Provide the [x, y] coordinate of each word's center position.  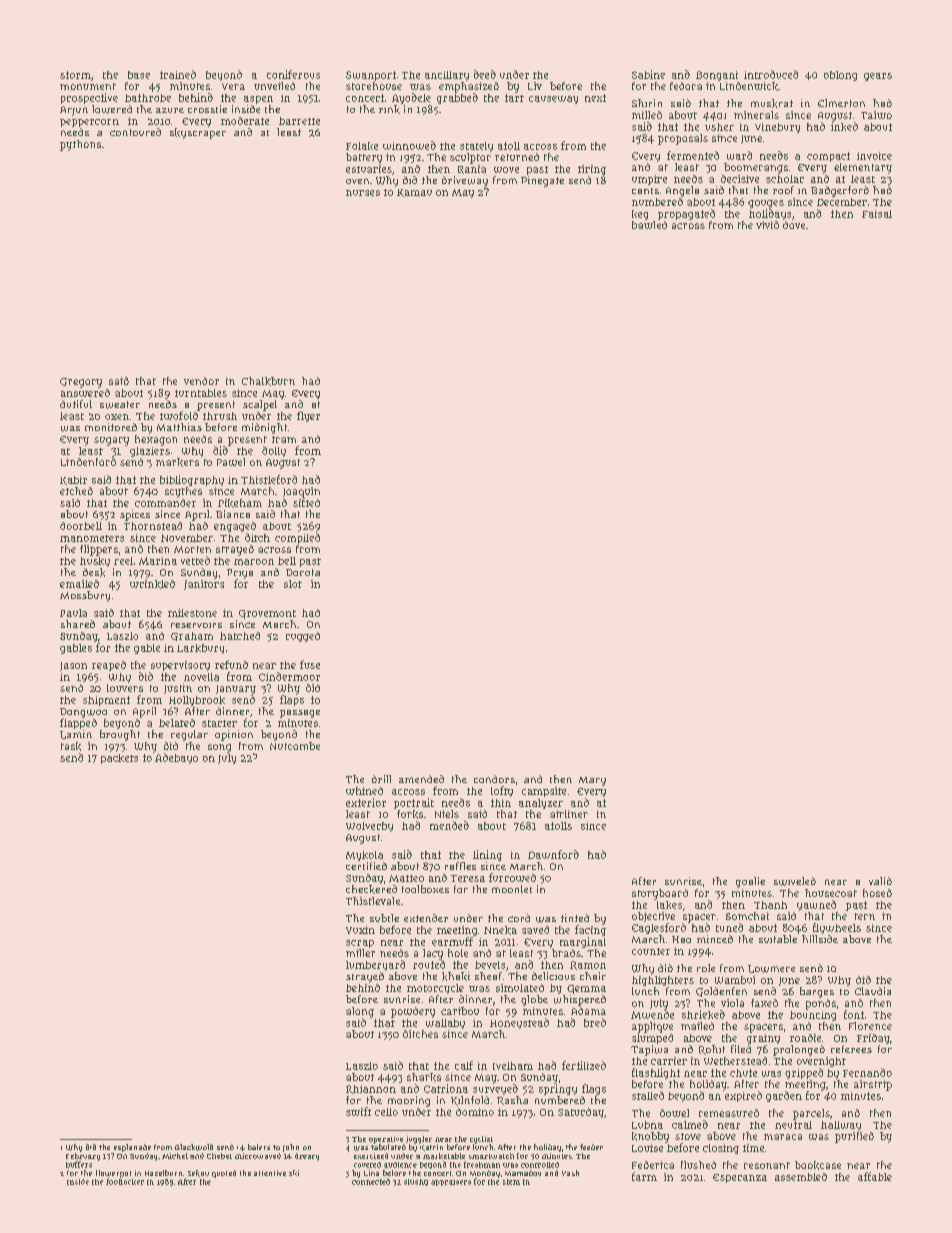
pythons [80, 145]
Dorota [303, 572]
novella [201, 677]
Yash [570, 1173]
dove [794, 225]
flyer [308, 416]
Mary [592, 781]
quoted [224, 1174]
